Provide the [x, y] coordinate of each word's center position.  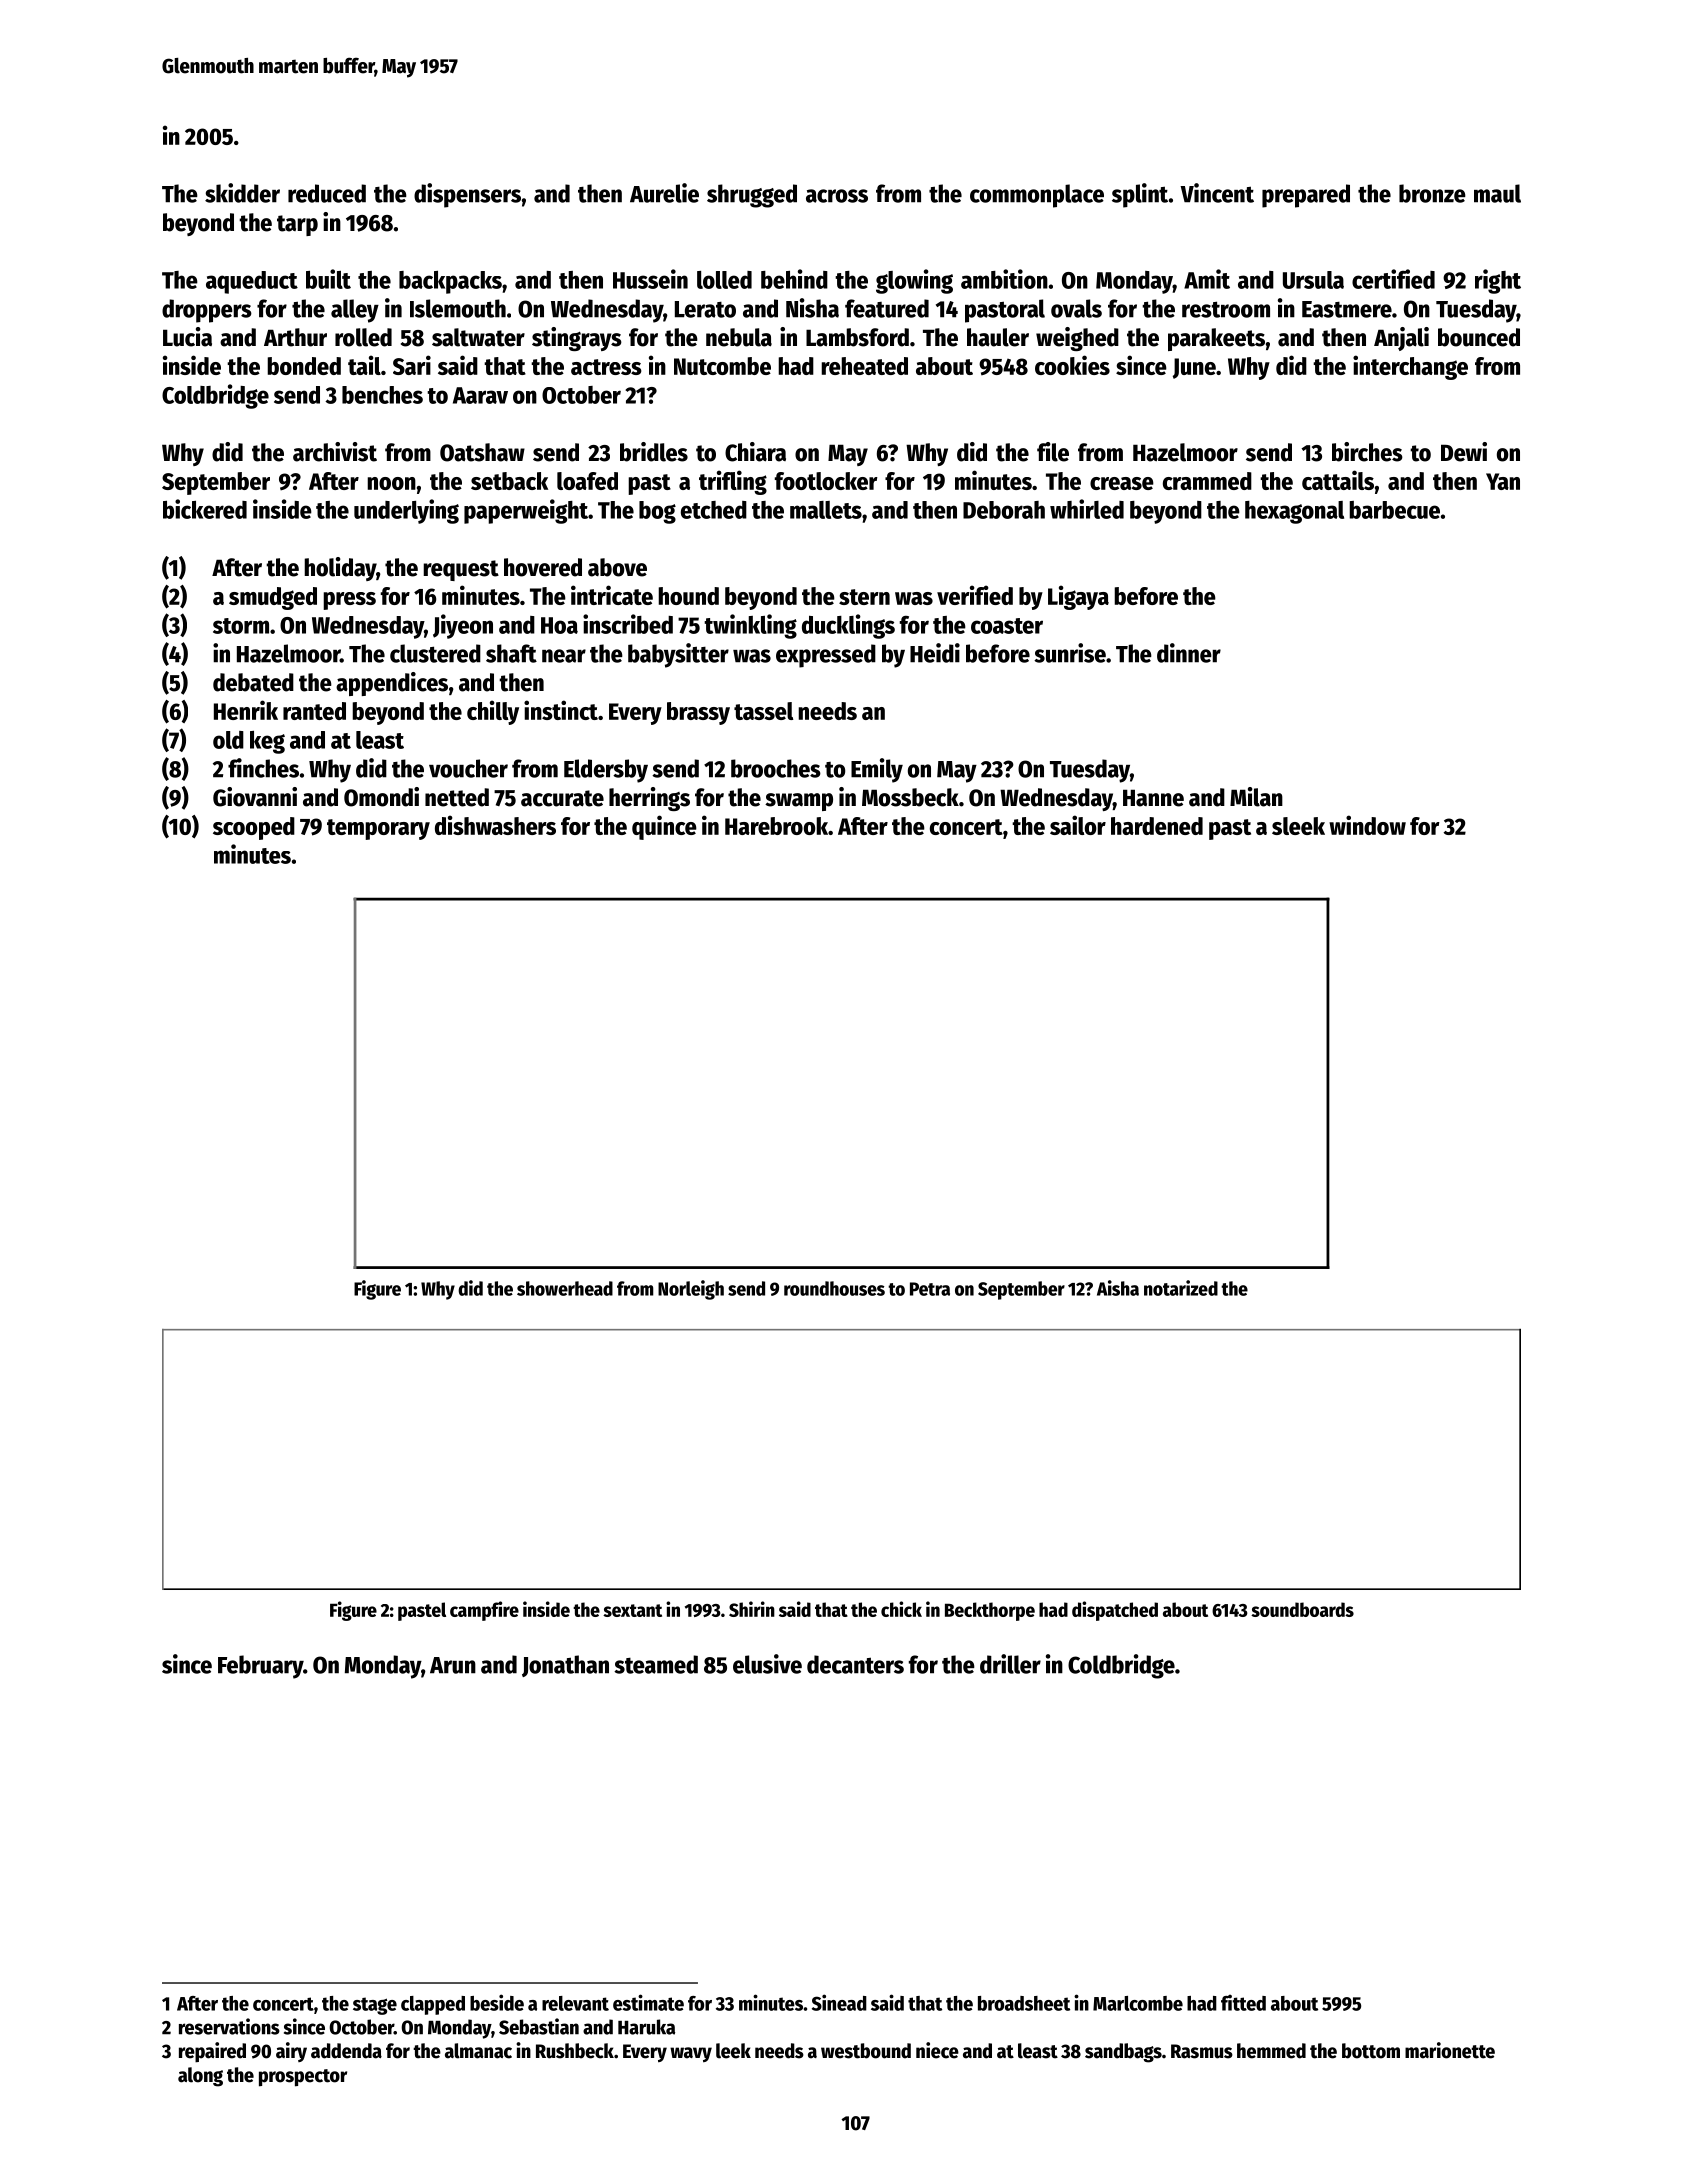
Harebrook [776, 826]
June [1194, 368]
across [837, 196]
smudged [273, 598]
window [1367, 825]
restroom [1226, 309]
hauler [998, 337]
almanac [478, 2051]
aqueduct [252, 282]
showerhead [565, 1288]
